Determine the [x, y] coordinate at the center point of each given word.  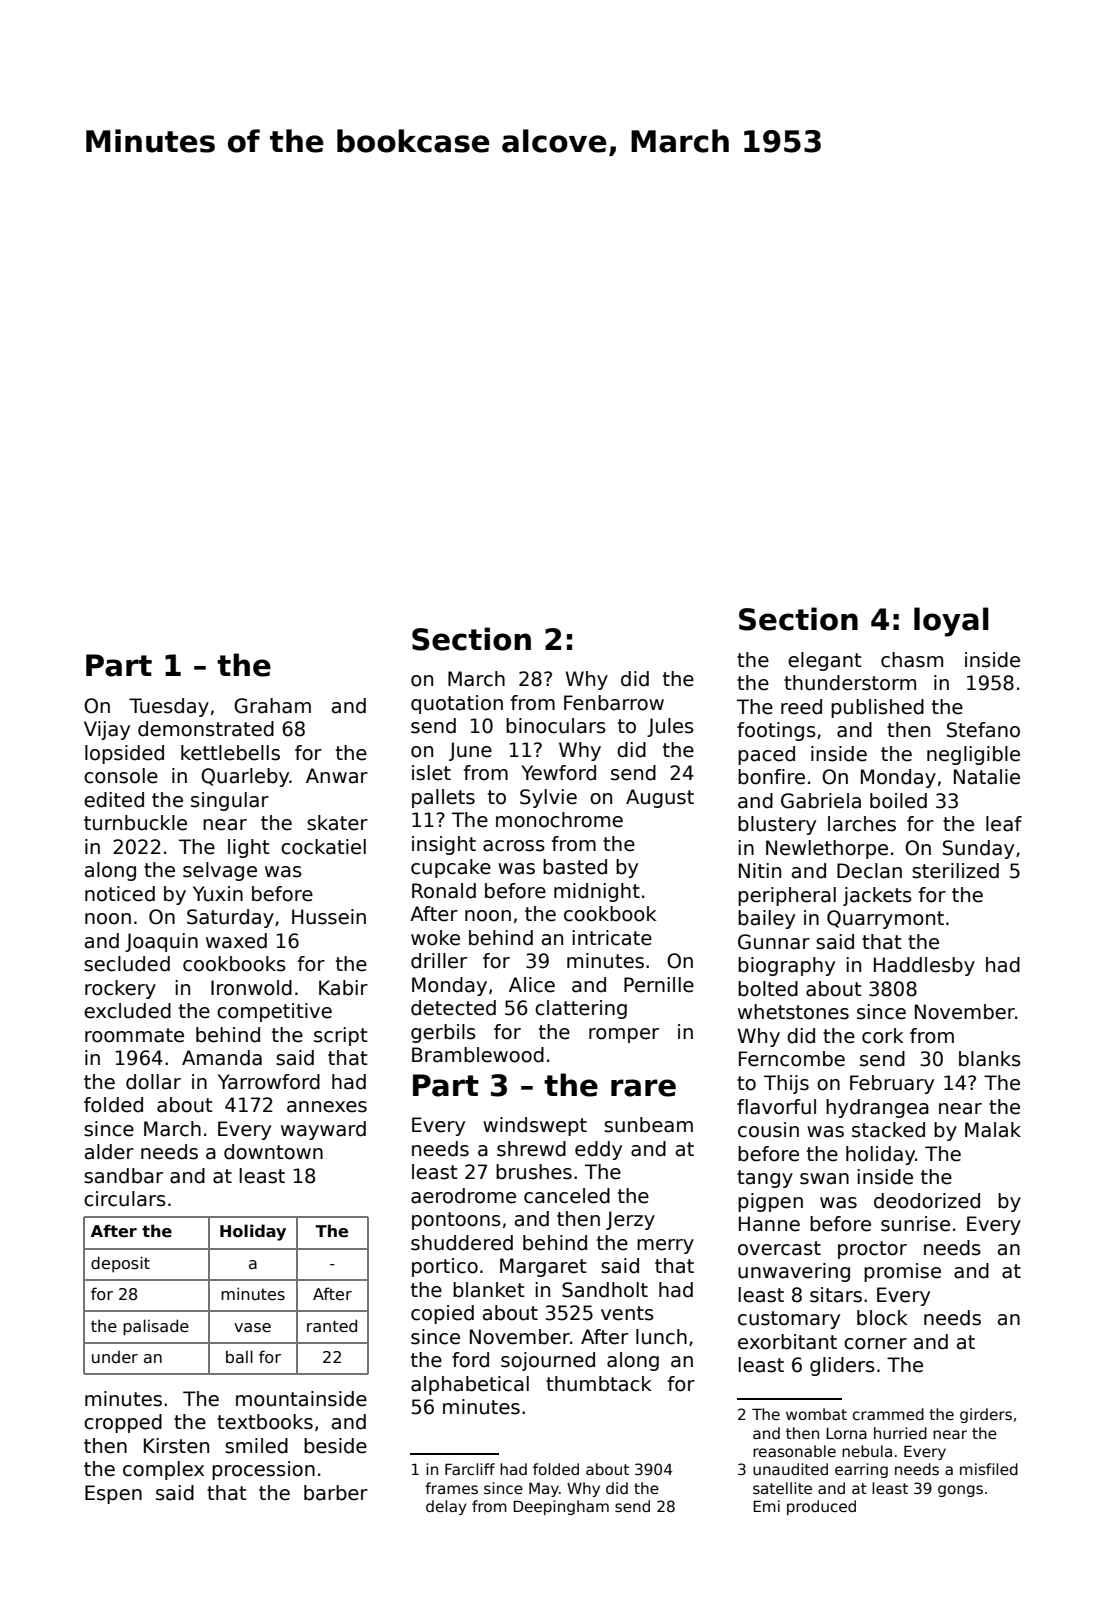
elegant [825, 661]
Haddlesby [924, 966]
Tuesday [169, 707]
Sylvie [548, 798]
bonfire [771, 777]
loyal [951, 622]
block [882, 1318]
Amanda [222, 1058]
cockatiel [323, 847]
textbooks [265, 1422]
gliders [842, 1366]
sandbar [123, 1176]
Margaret [543, 1267]
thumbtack [599, 1384]
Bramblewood [478, 1055]
